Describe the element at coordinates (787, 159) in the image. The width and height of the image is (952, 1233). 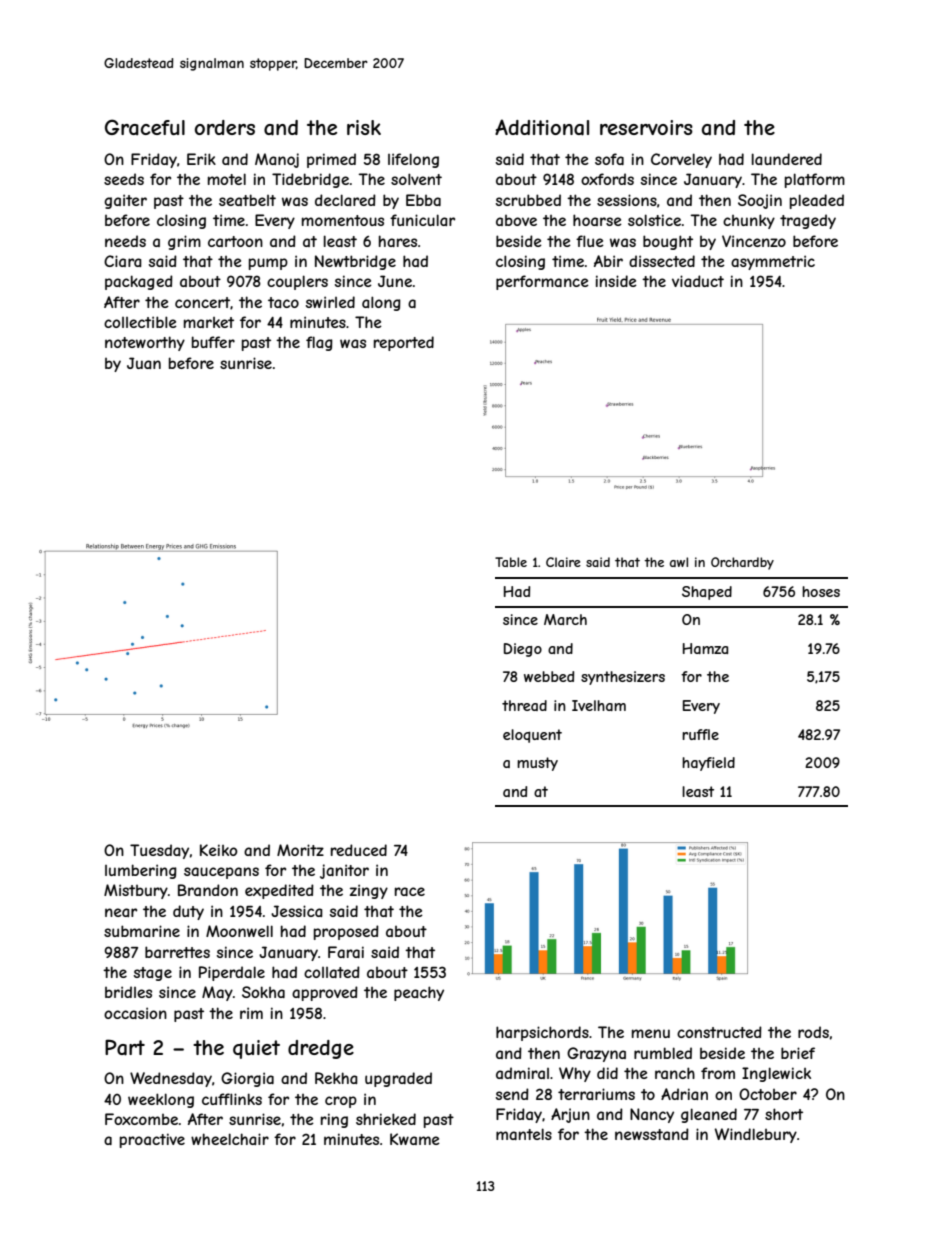
I see `laundered` at that location.
